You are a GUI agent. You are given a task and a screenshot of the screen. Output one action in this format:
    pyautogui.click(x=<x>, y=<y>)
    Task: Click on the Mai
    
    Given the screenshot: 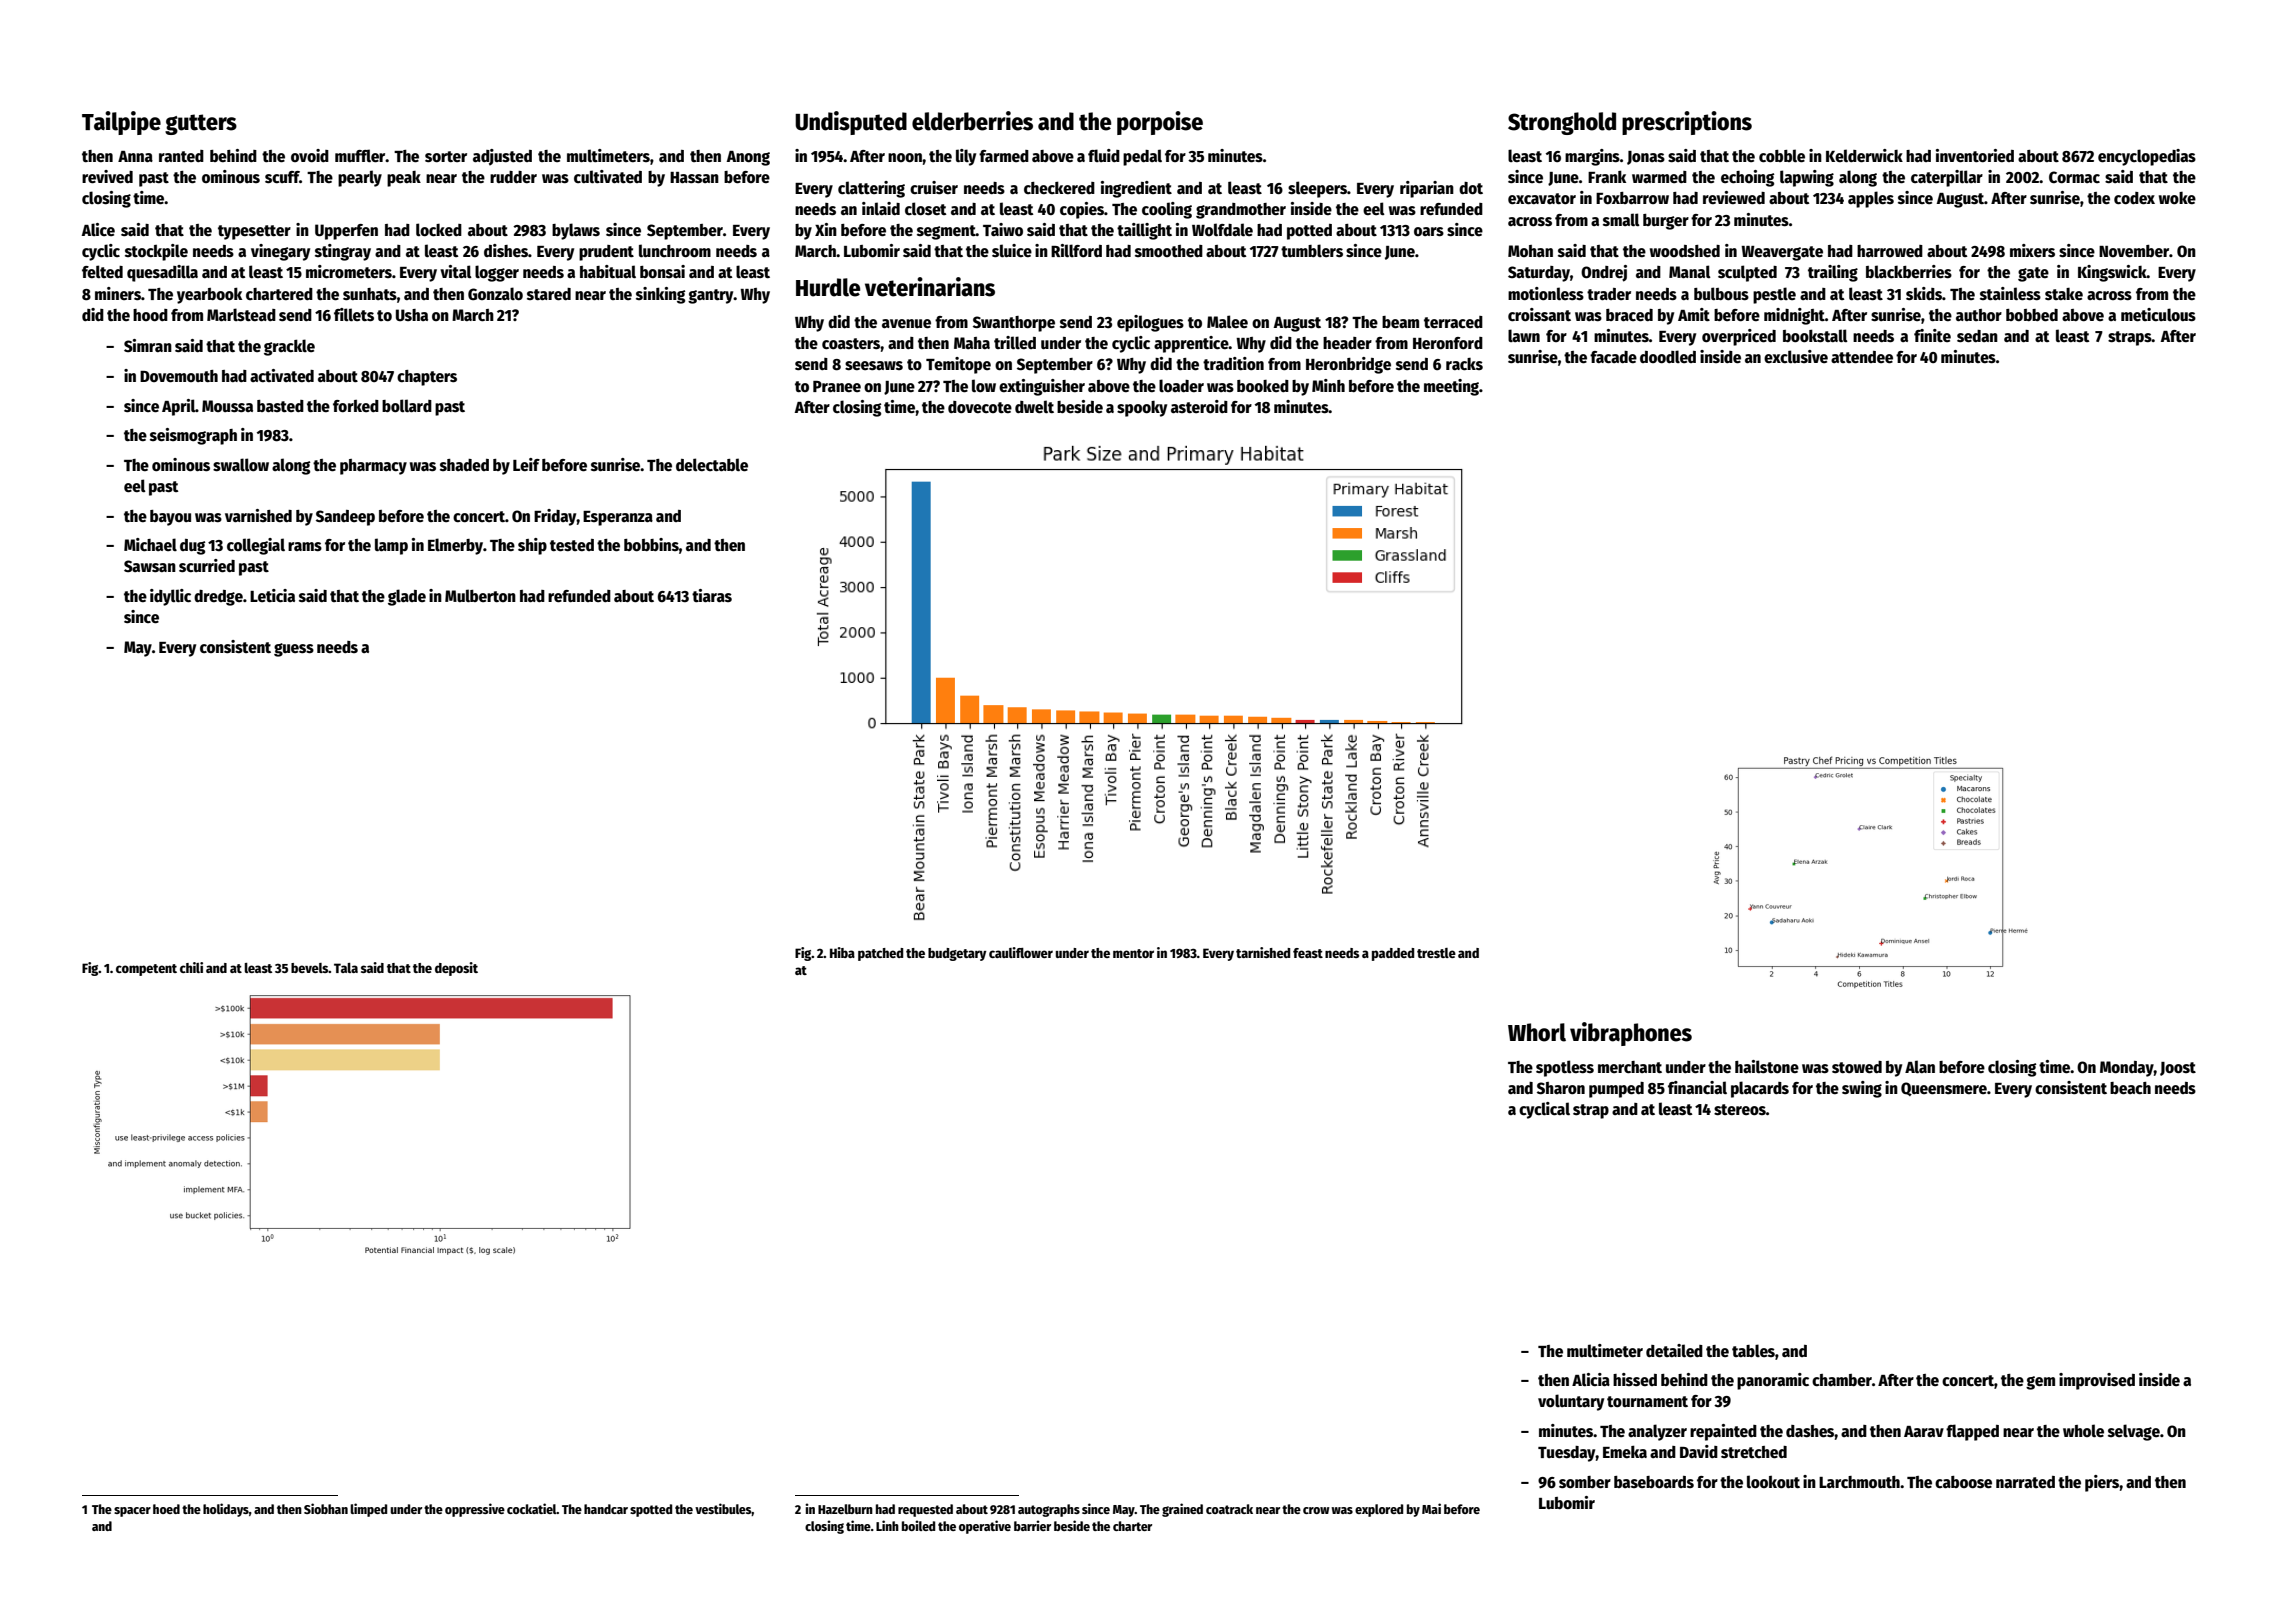 What is the action you would take?
    pyautogui.click(x=1431, y=1508)
